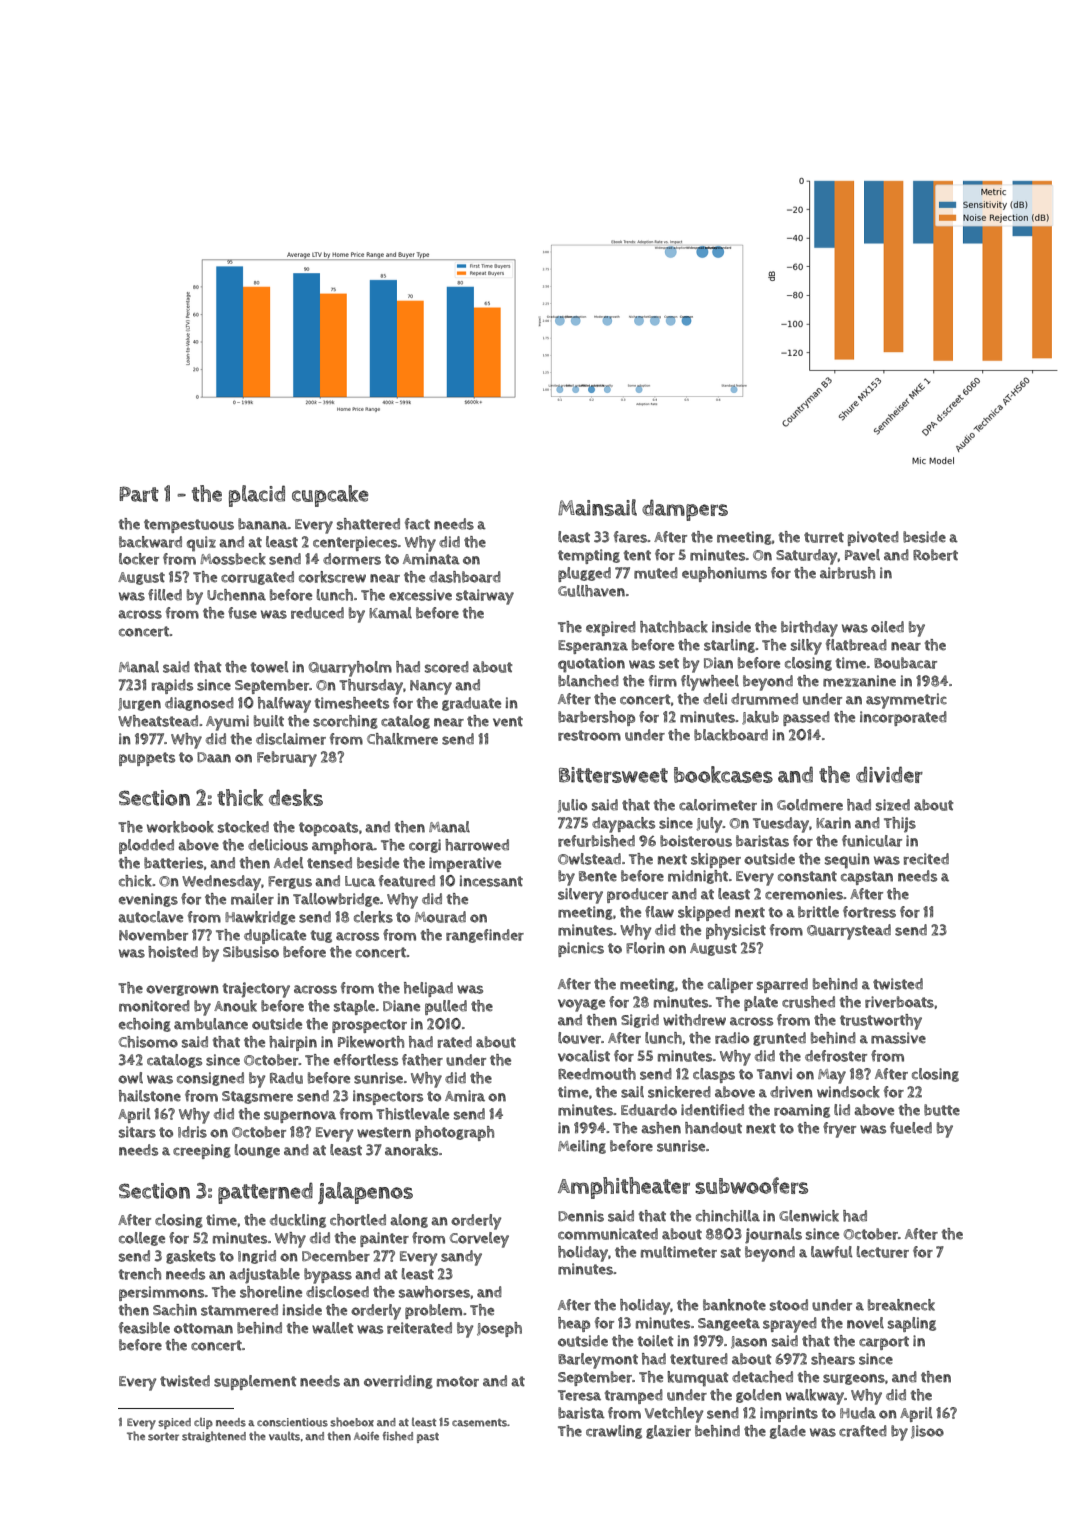 The width and height of the page is (1084, 1533). I want to click on filled, so click(165, 595).
